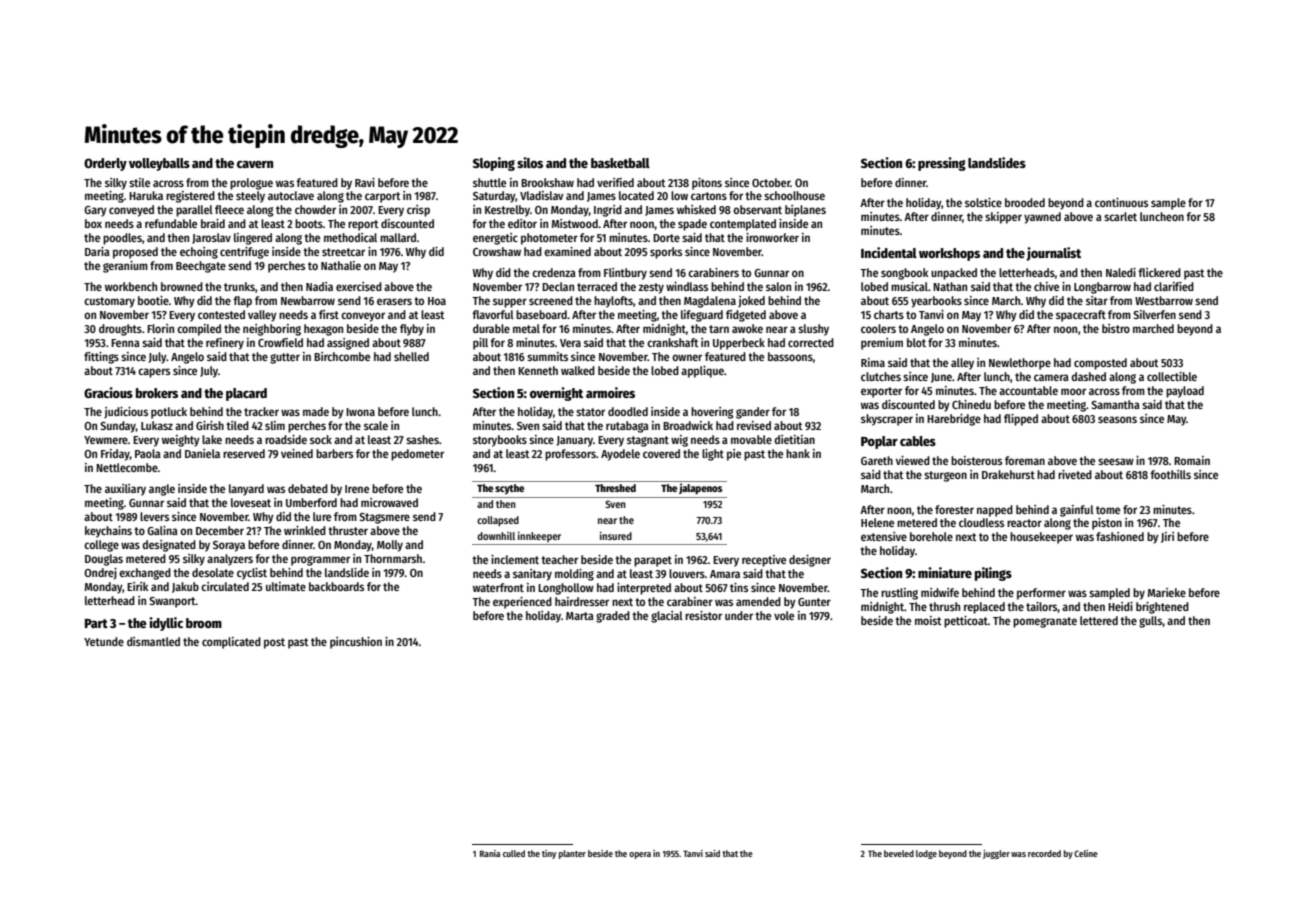  What do you see at coordinates (1086, 853) in the page?
I see `Celine` at bounding box center [1086, 853].
